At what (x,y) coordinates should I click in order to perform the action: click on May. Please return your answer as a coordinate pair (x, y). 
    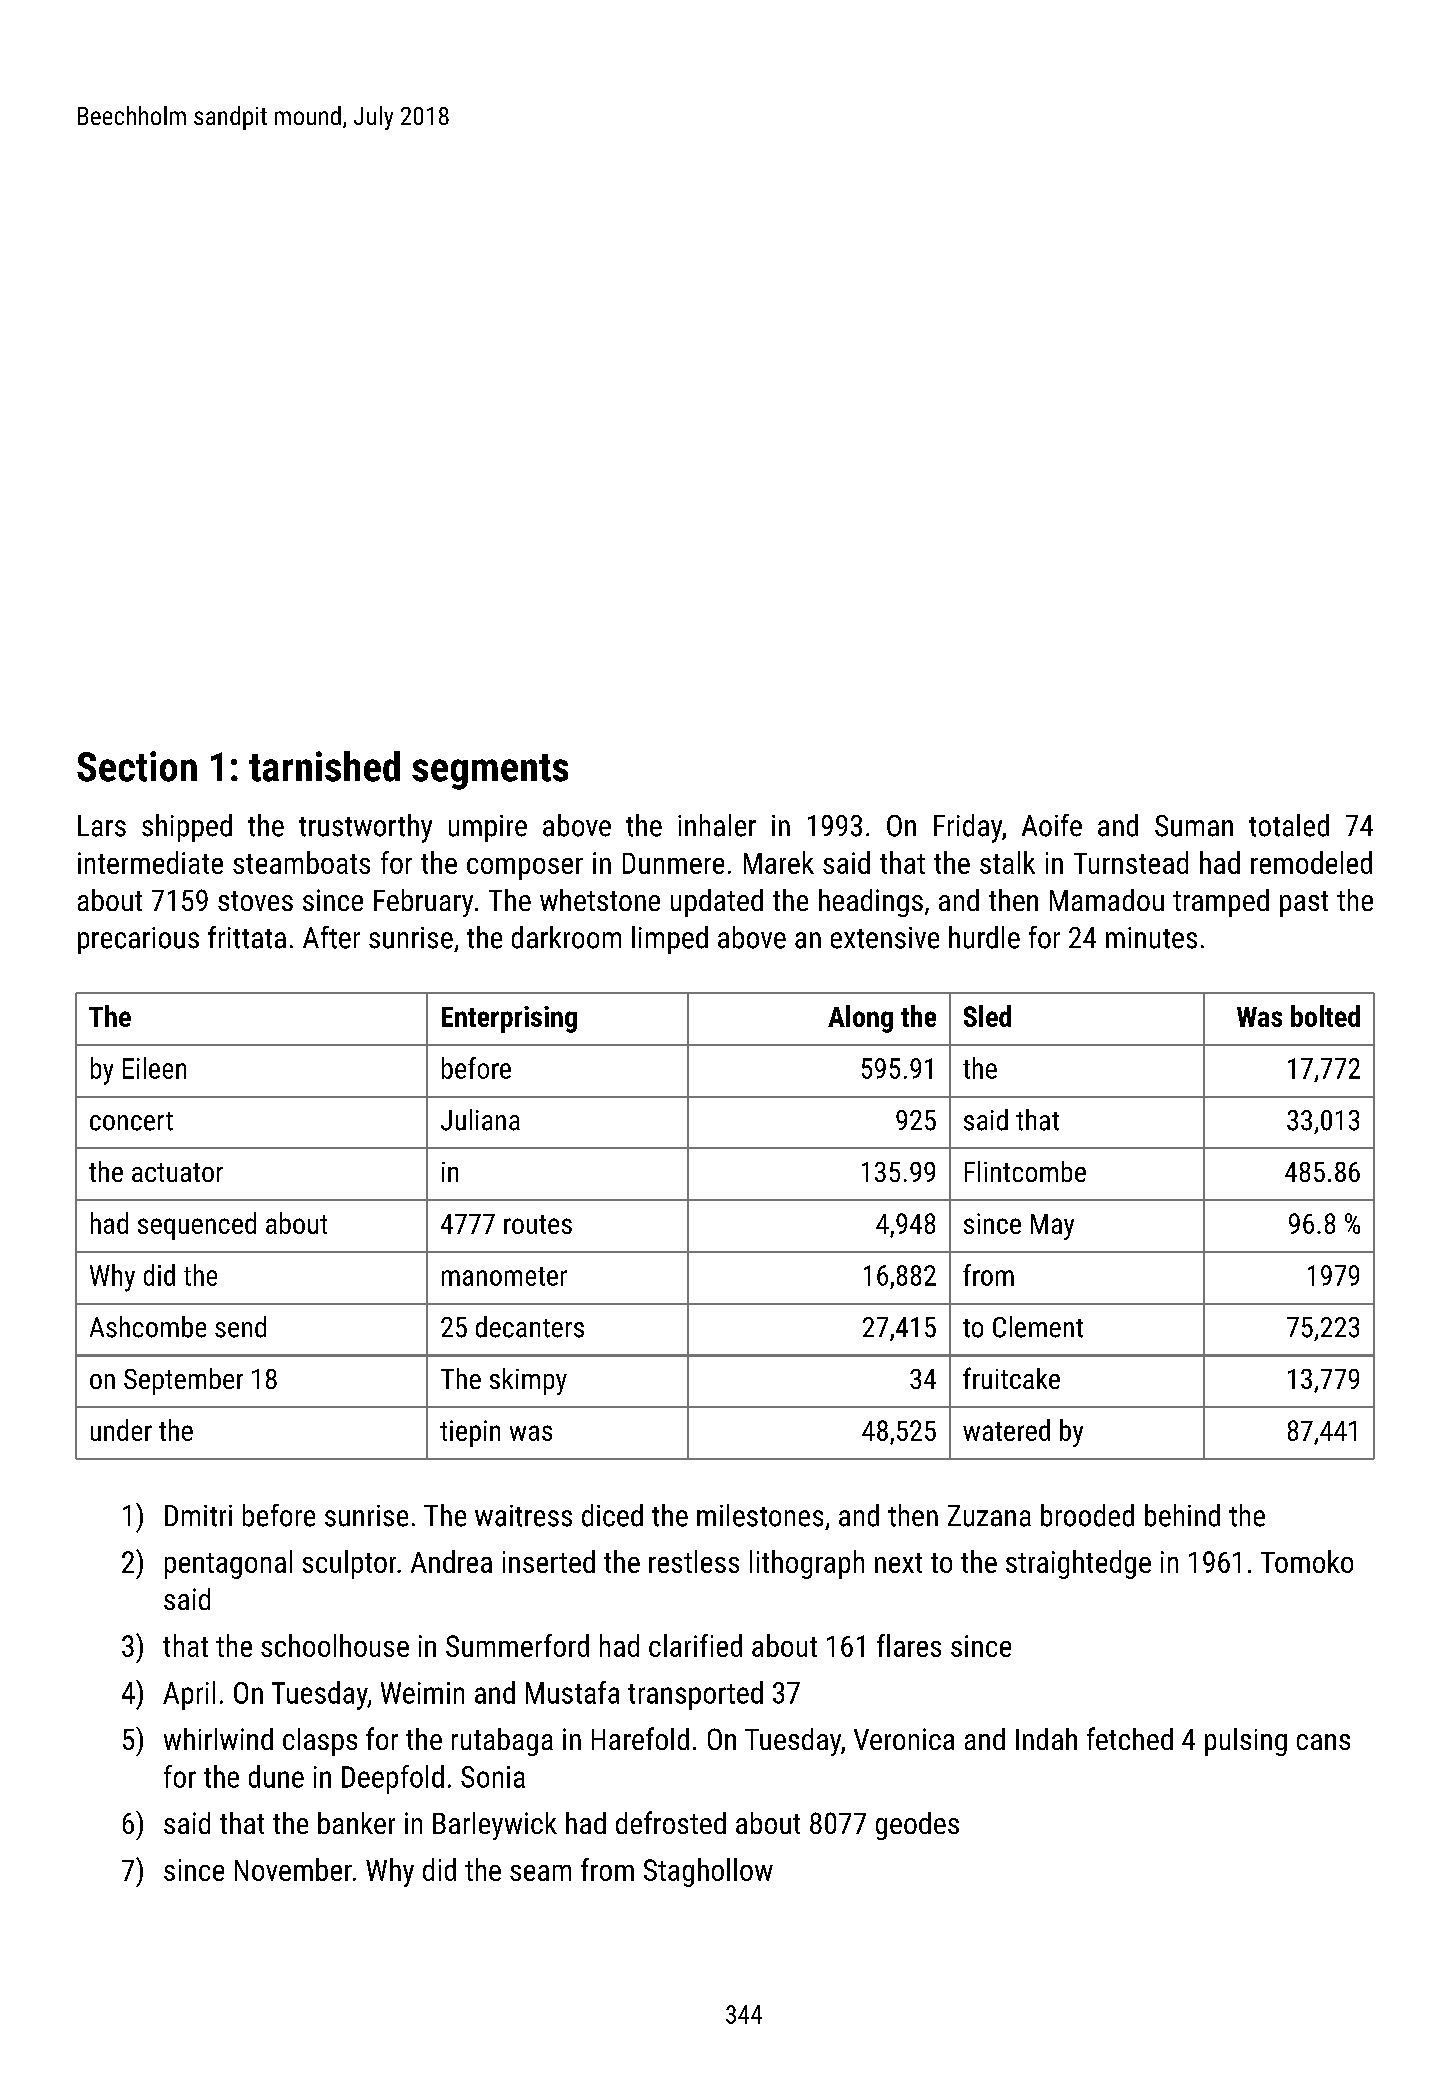
    Looking at the image, I should click on (1052, 1227).
